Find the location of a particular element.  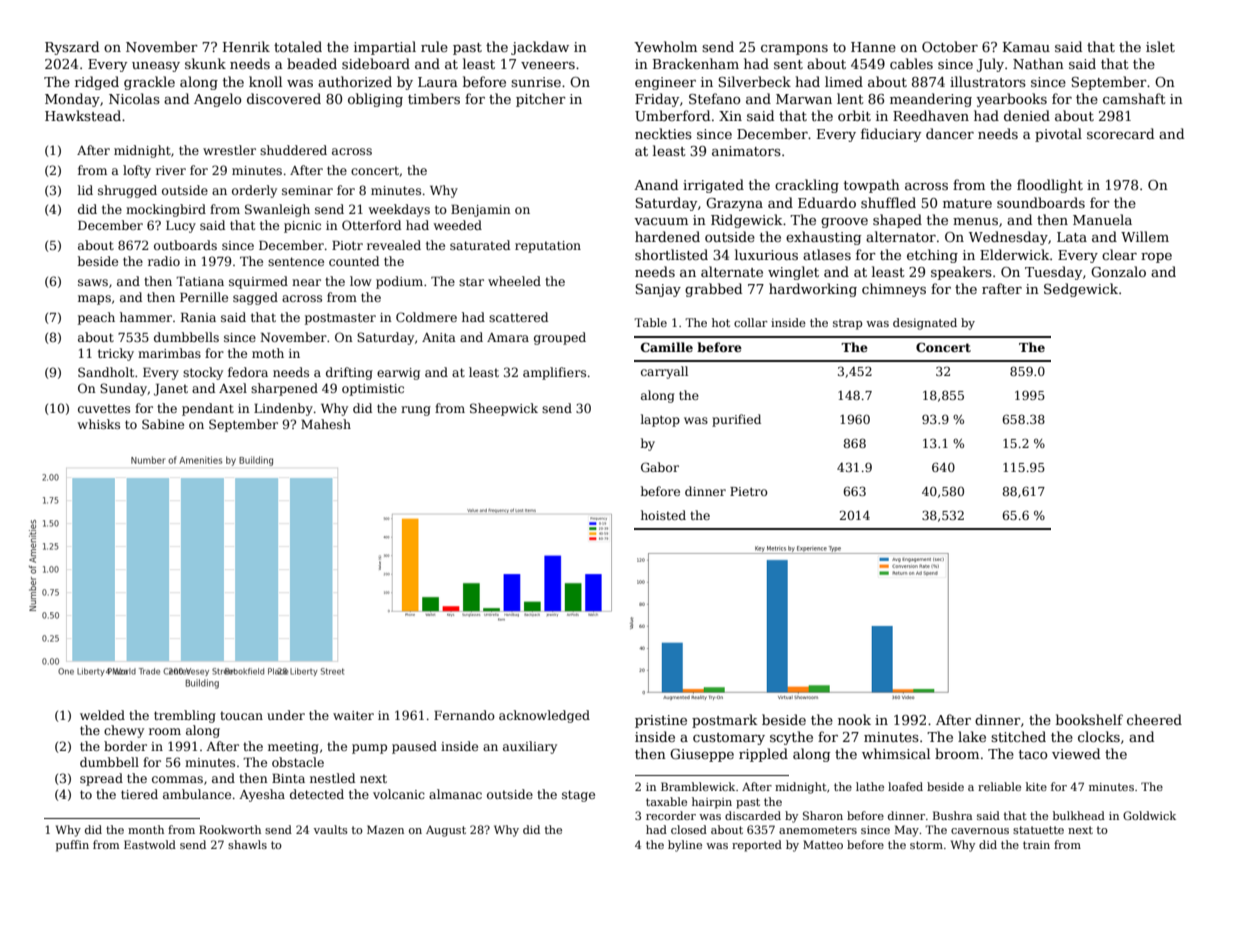

reputation is located at coordinates (548, 247).
